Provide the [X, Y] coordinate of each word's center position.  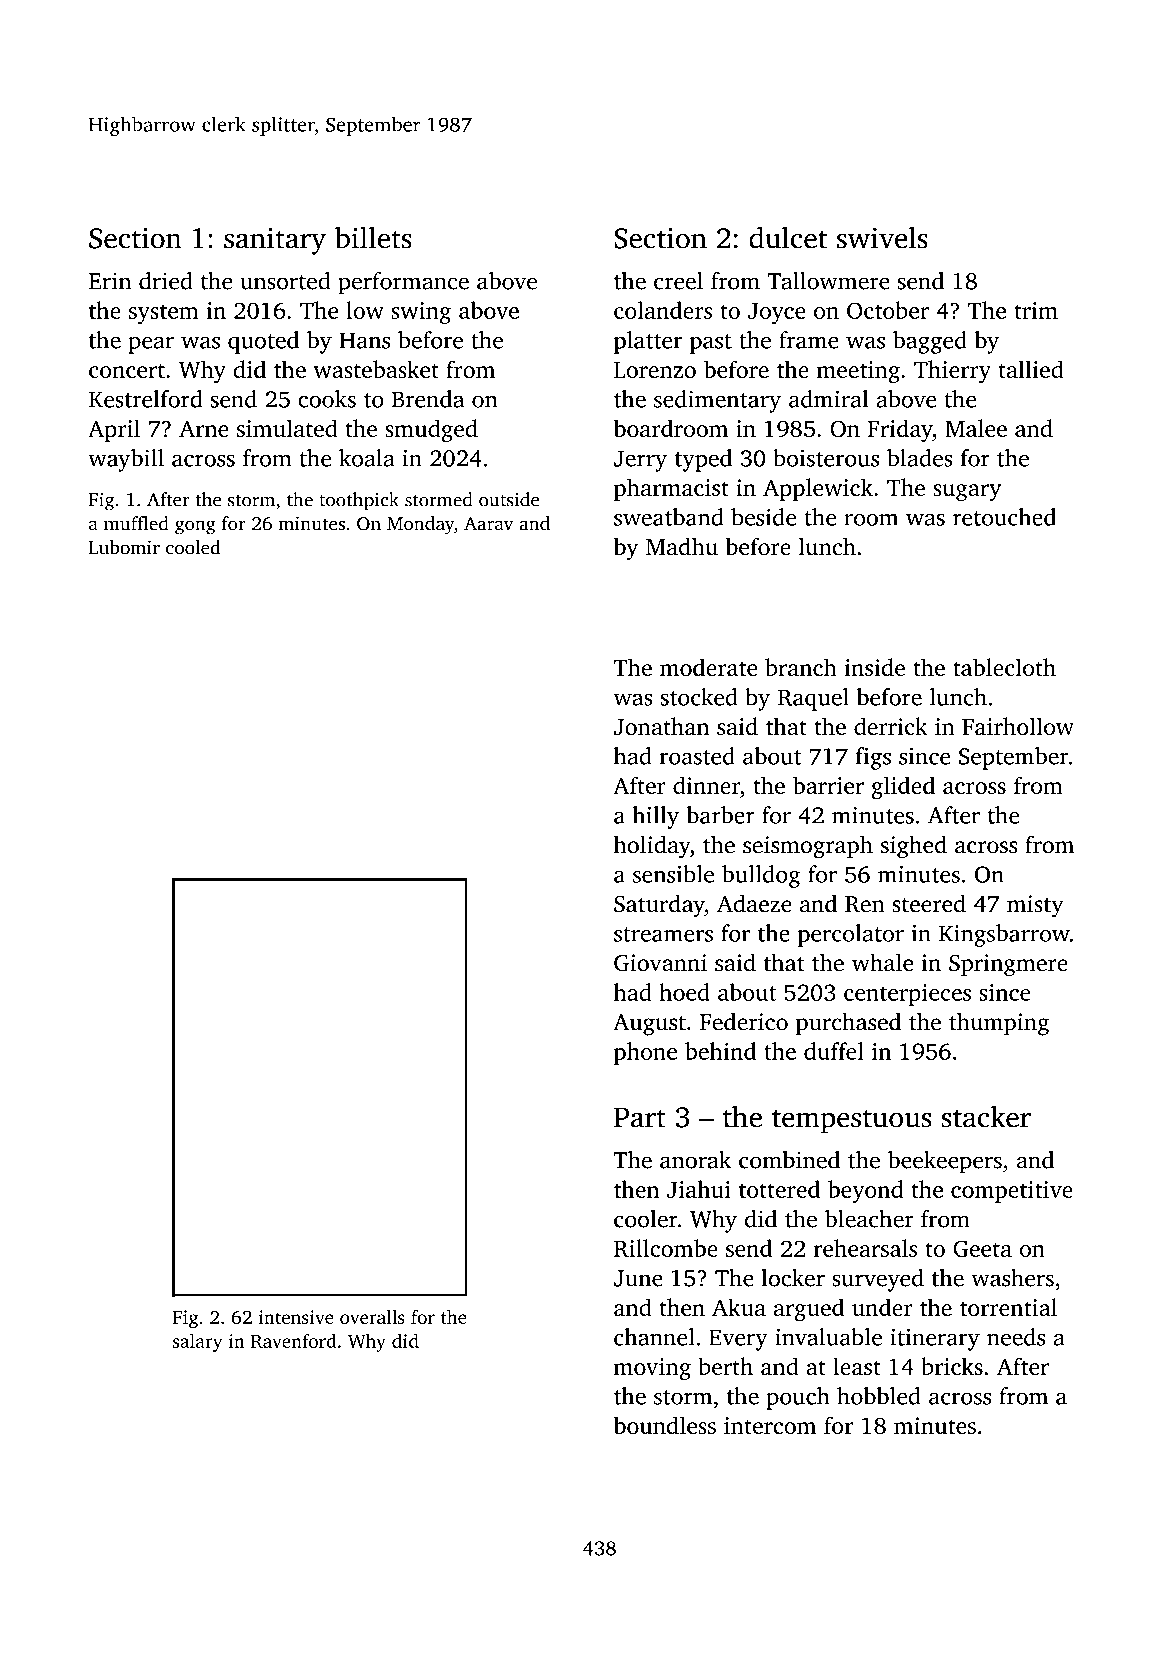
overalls [372, 1317]
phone [645, 1053]
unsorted [285, 281]
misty [1035, 906]
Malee [976, 428]
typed [703, 460]
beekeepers [945, 1162]
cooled [193, 547]
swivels [882, 237]
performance [403, 283]
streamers [663, 934]
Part [640, 1117]
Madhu [682, 546]
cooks [327, 399]
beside [764, 517]
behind [720, 1051]
